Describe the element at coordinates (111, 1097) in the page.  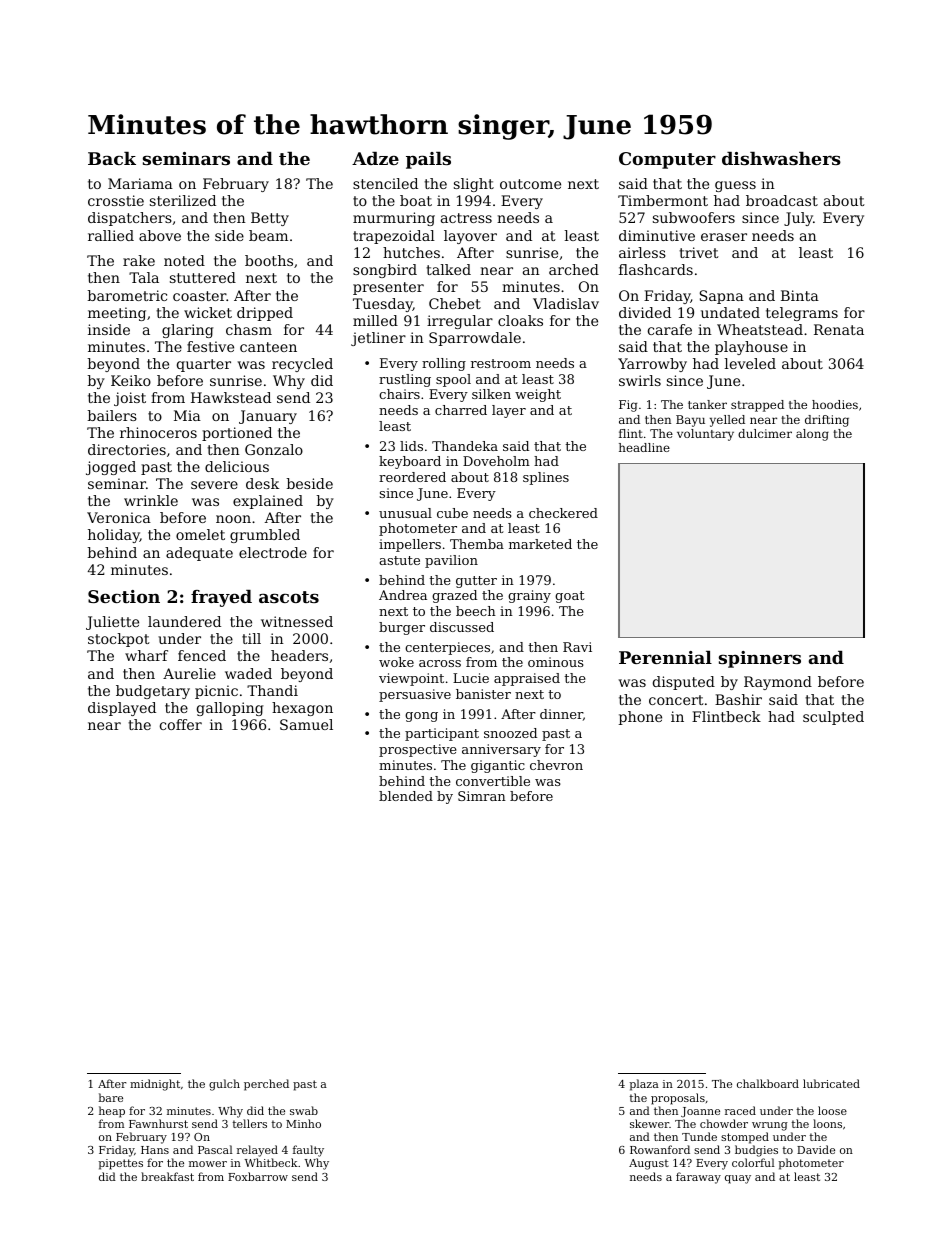
I see `bare` at that location.
